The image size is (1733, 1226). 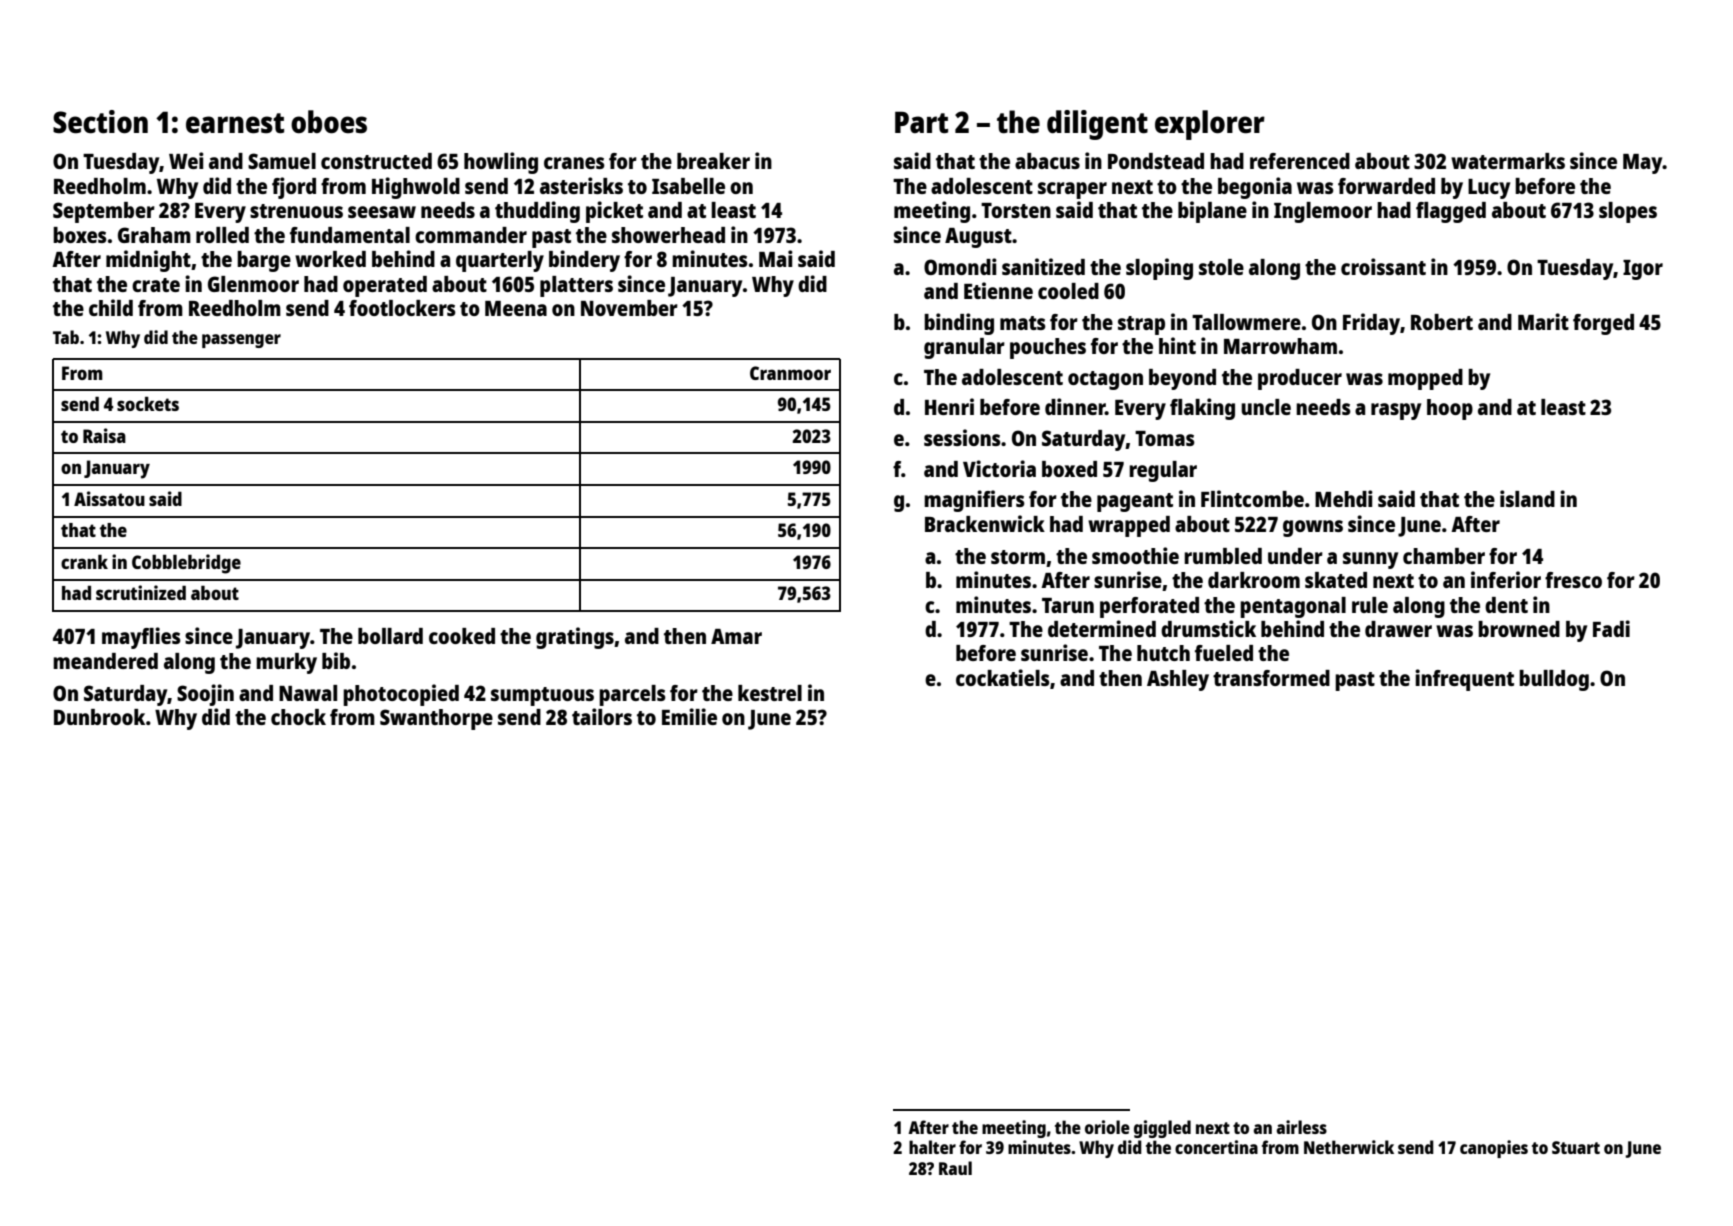 What do you see at coordinates (932, 1147) in the page?
I see `halter` at bounding box center [932, 1147].
